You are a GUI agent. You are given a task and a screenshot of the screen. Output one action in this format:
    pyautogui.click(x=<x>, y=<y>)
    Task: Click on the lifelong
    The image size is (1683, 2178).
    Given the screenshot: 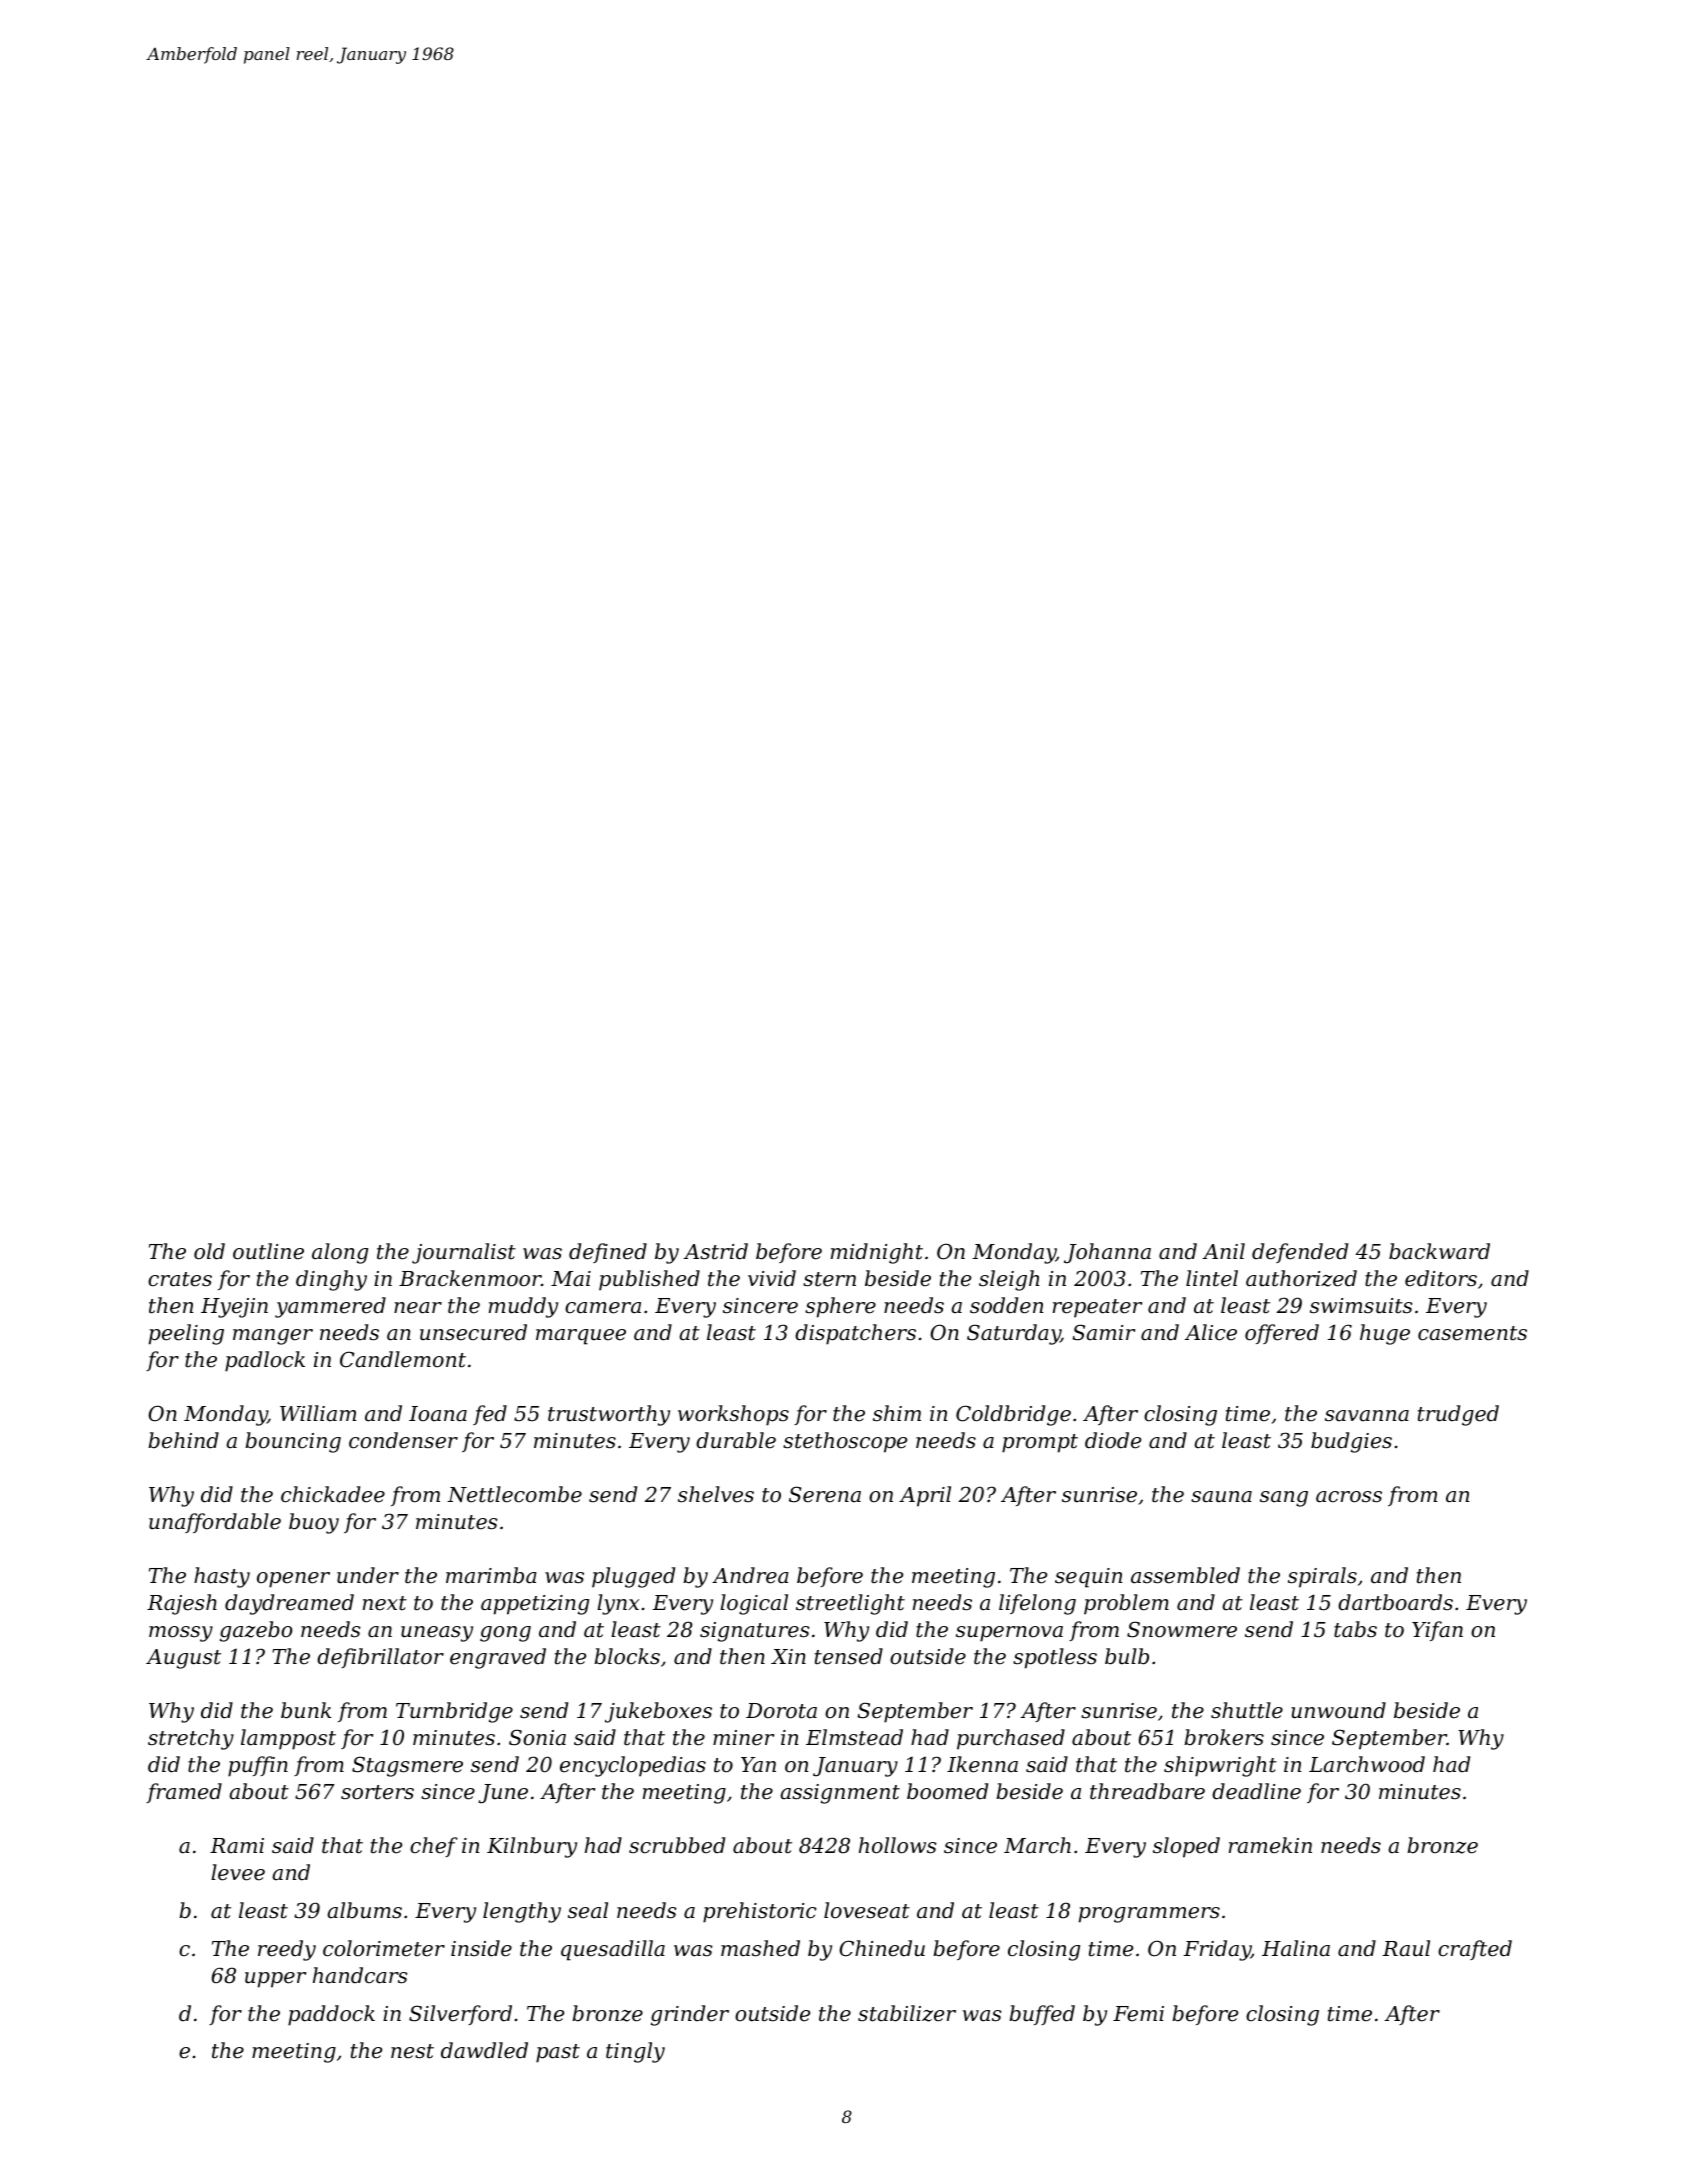 What is the action you would take?
    pyautogui.click(x=1037, y=1604)
